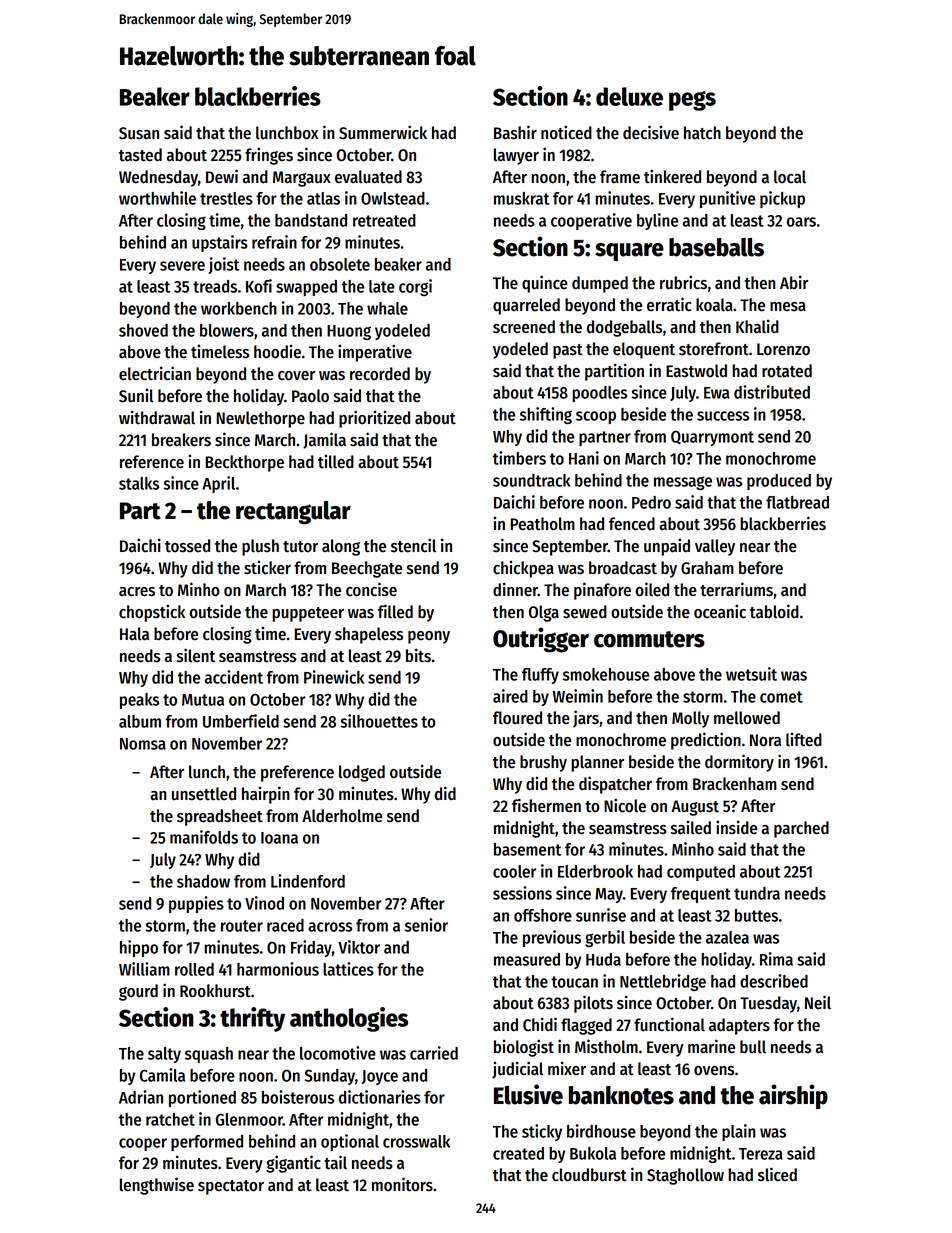 The image size is (952, 1233). I want to click on pegs, so click(692, 101).
